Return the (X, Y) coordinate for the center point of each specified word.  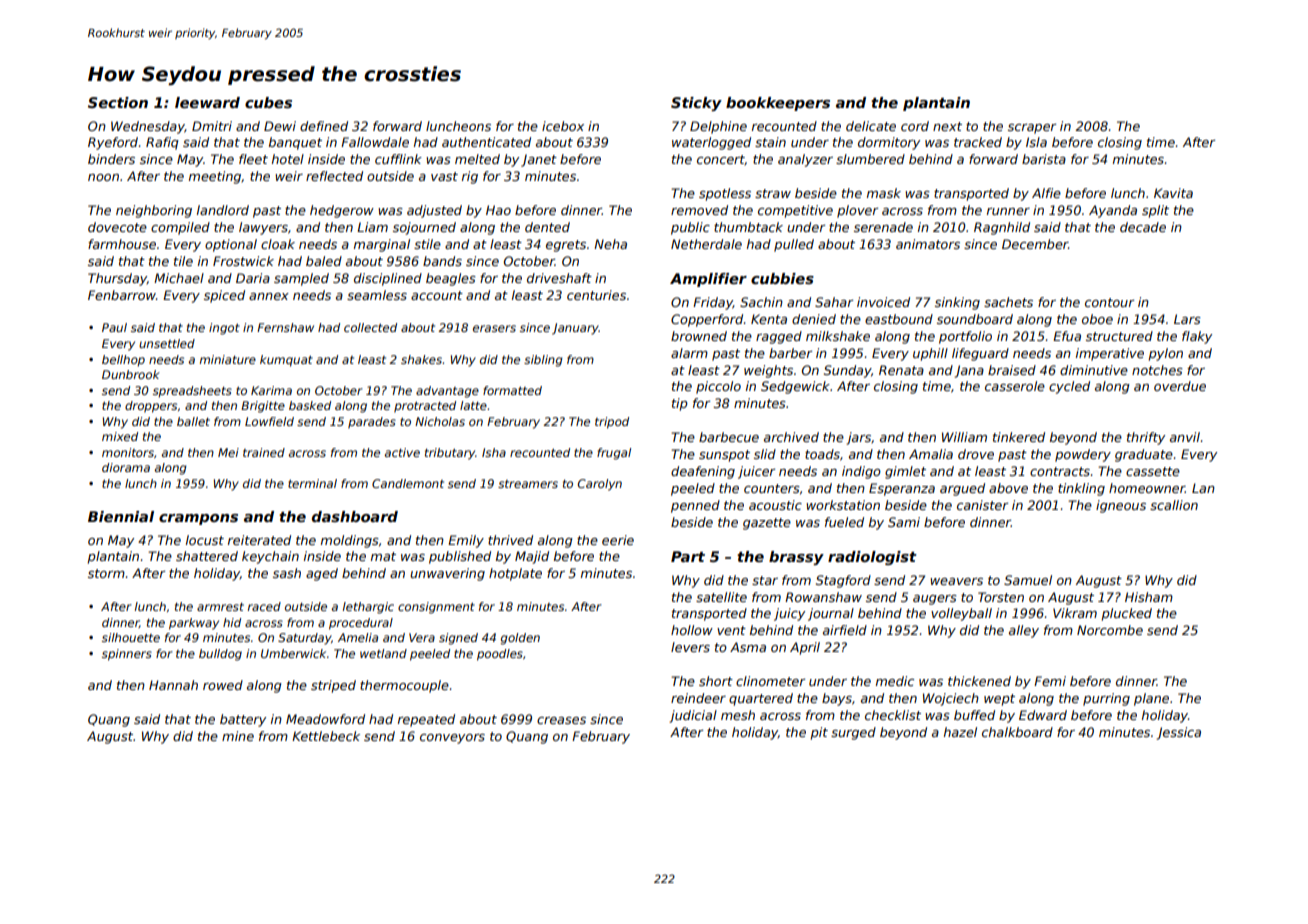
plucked (1127, 614)
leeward (207, 102)
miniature (228, 359)
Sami (904, 522)
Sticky (696, 104)
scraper (1032, 129)
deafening (703, 472)
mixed (120, 436)
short (716, 681)
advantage (447, 392)
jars (858, 438)
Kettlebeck (326, 736)
